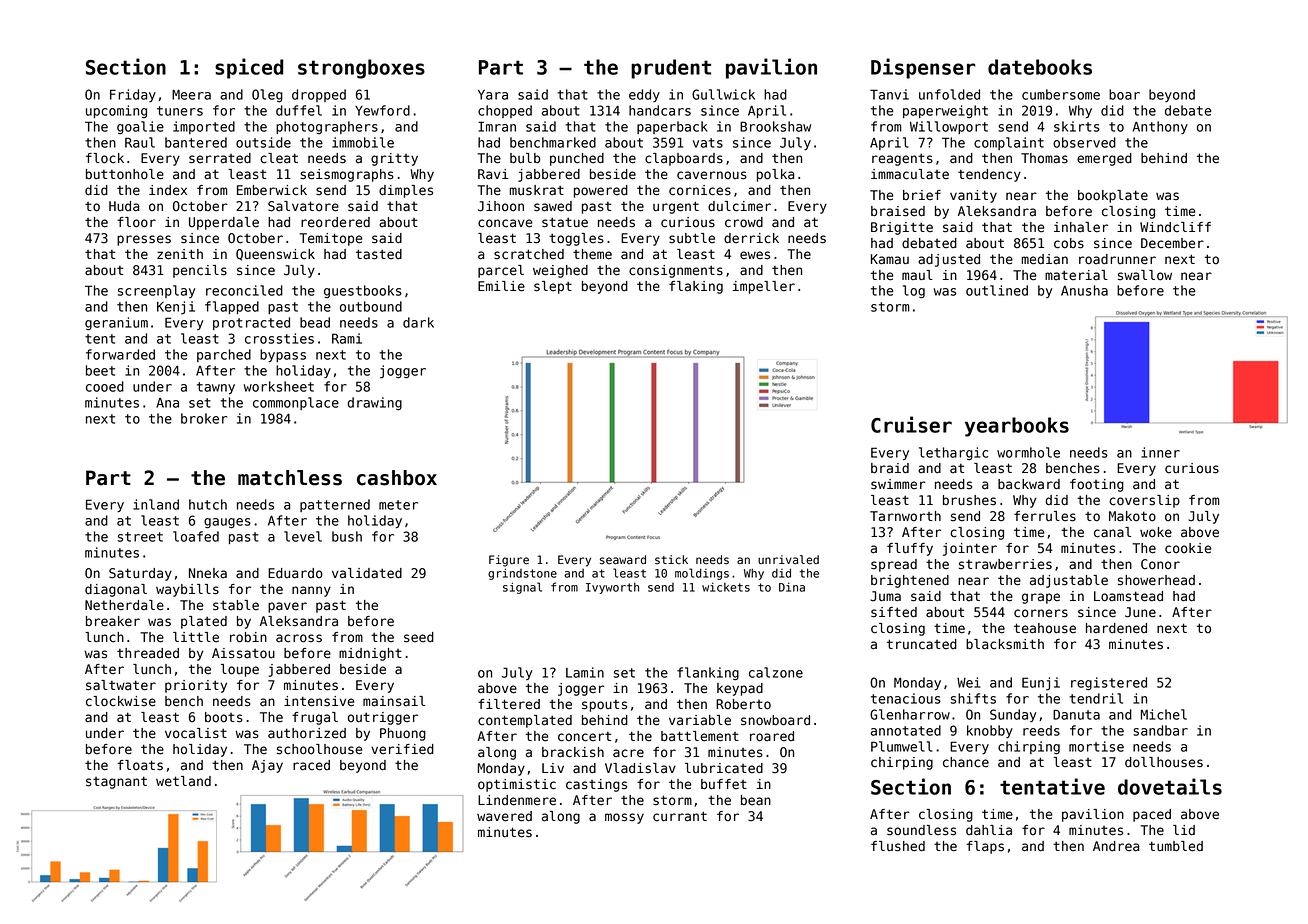 The width and height of the screenshot is (1308, 924). What do you see at coordinates (1113, 196) in the screenshot?
I see `bookplate` at bounding box center [1113, 196].
